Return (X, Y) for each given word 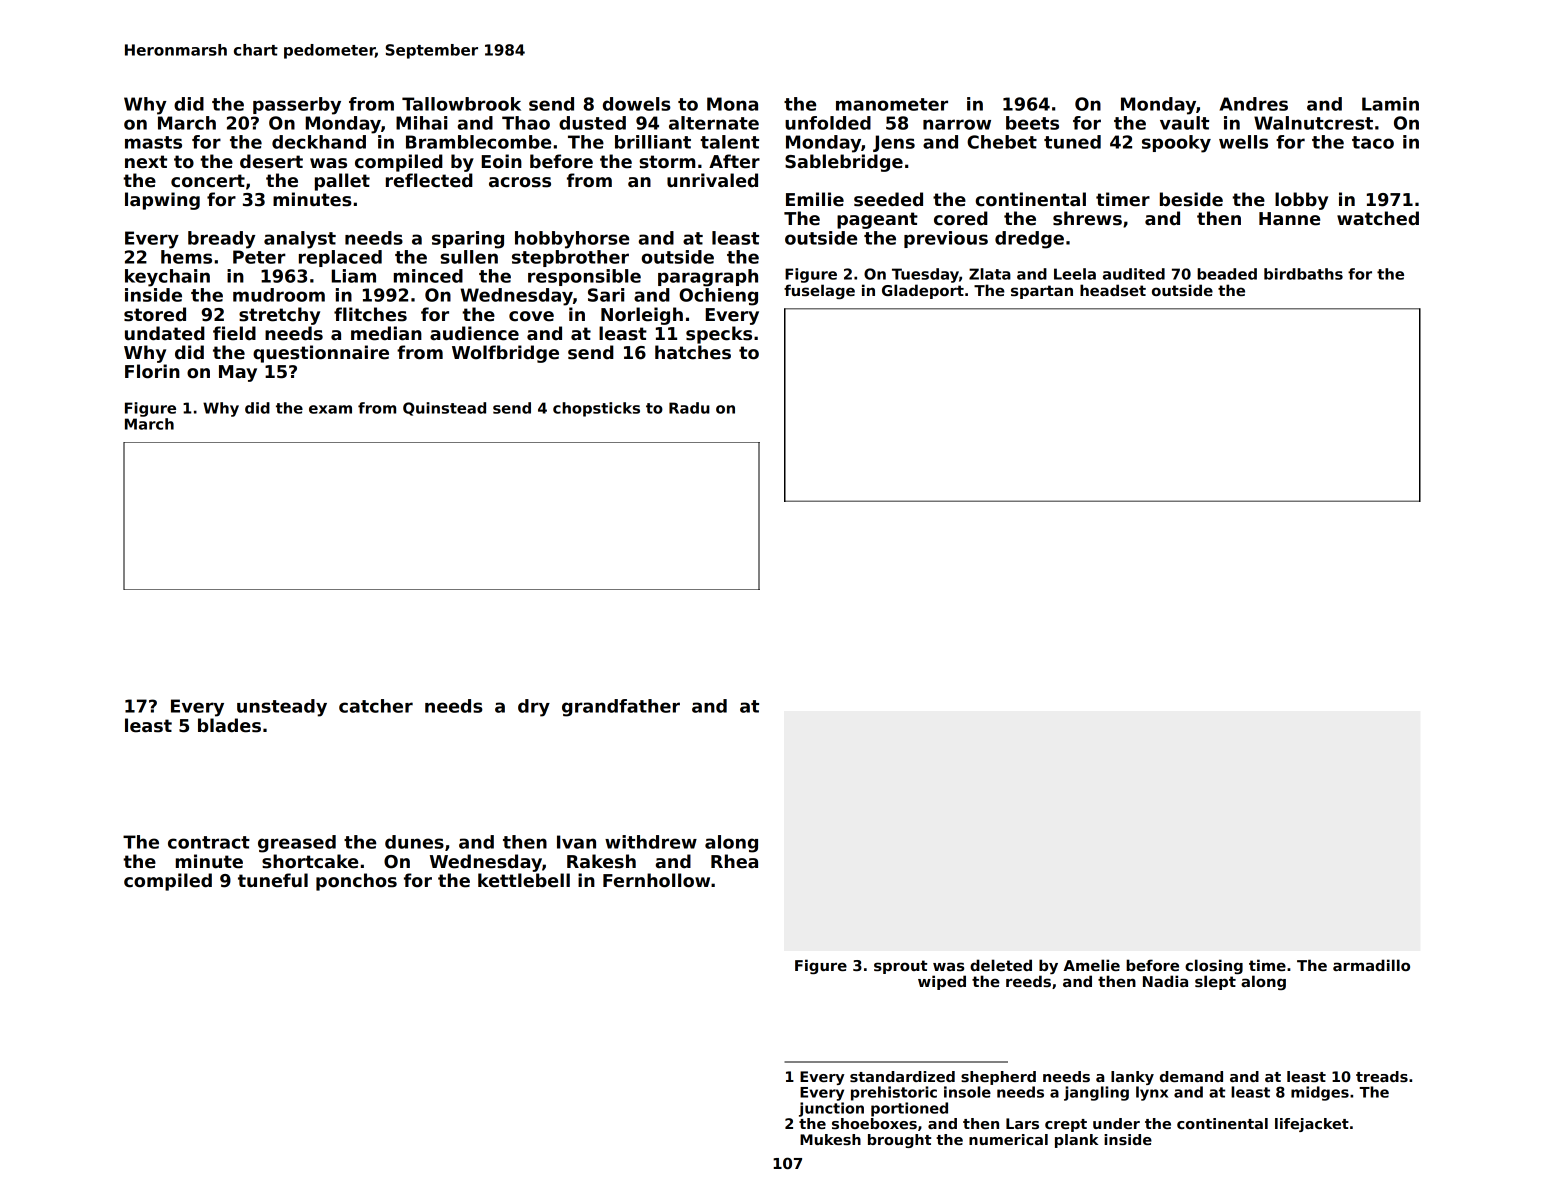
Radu (689, 408)
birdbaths (1303, 274)
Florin (152, 371)
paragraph (708, 278)
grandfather (621, 708)
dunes (414, 842)
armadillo (1371, 965)
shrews (1087, 218)
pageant (877, 220)
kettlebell (524, 880)
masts (153, 142)
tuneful (273, 880)
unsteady (282, 708)
